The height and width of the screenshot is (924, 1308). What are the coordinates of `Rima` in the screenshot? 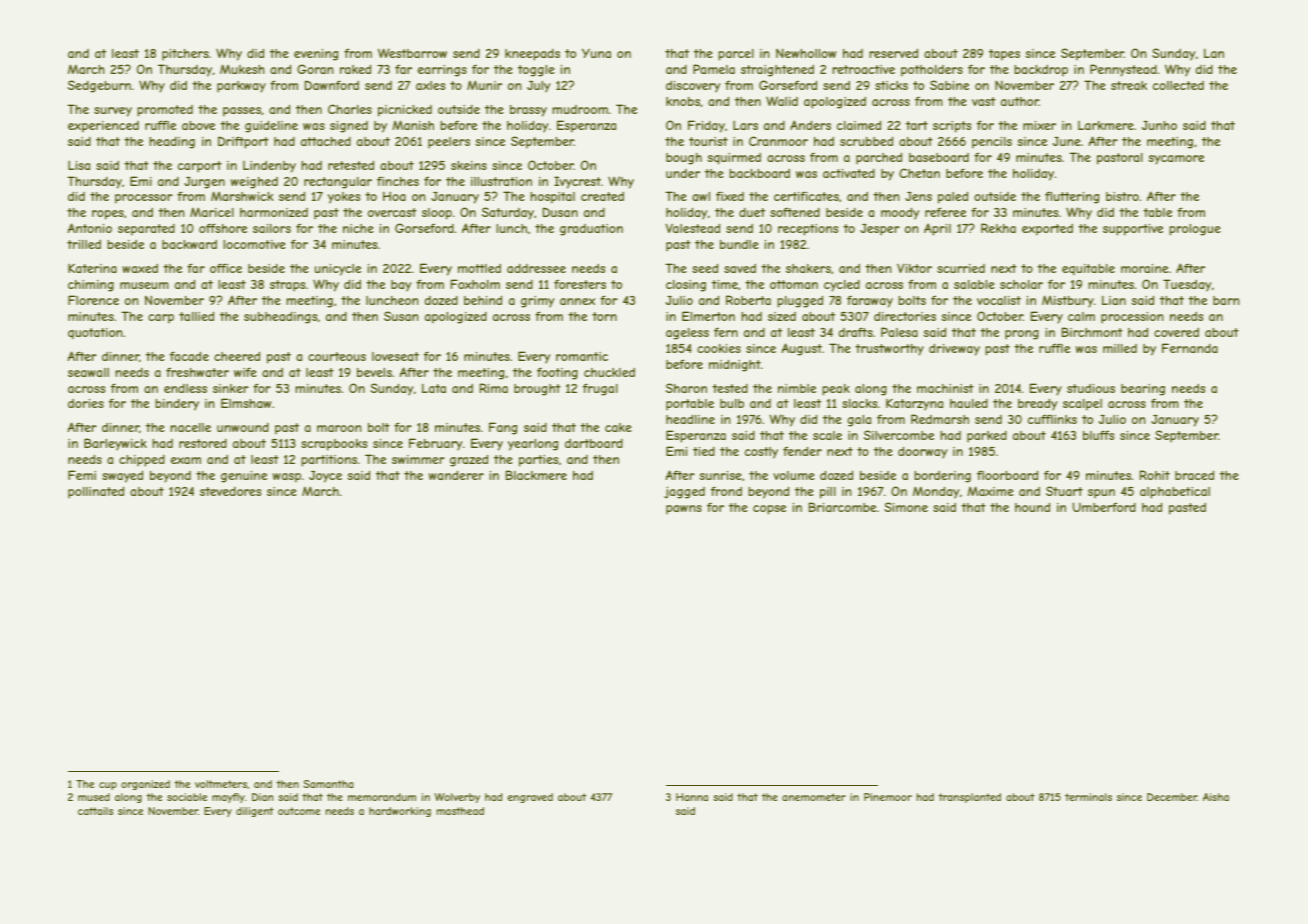 It's located at (494, 388).
